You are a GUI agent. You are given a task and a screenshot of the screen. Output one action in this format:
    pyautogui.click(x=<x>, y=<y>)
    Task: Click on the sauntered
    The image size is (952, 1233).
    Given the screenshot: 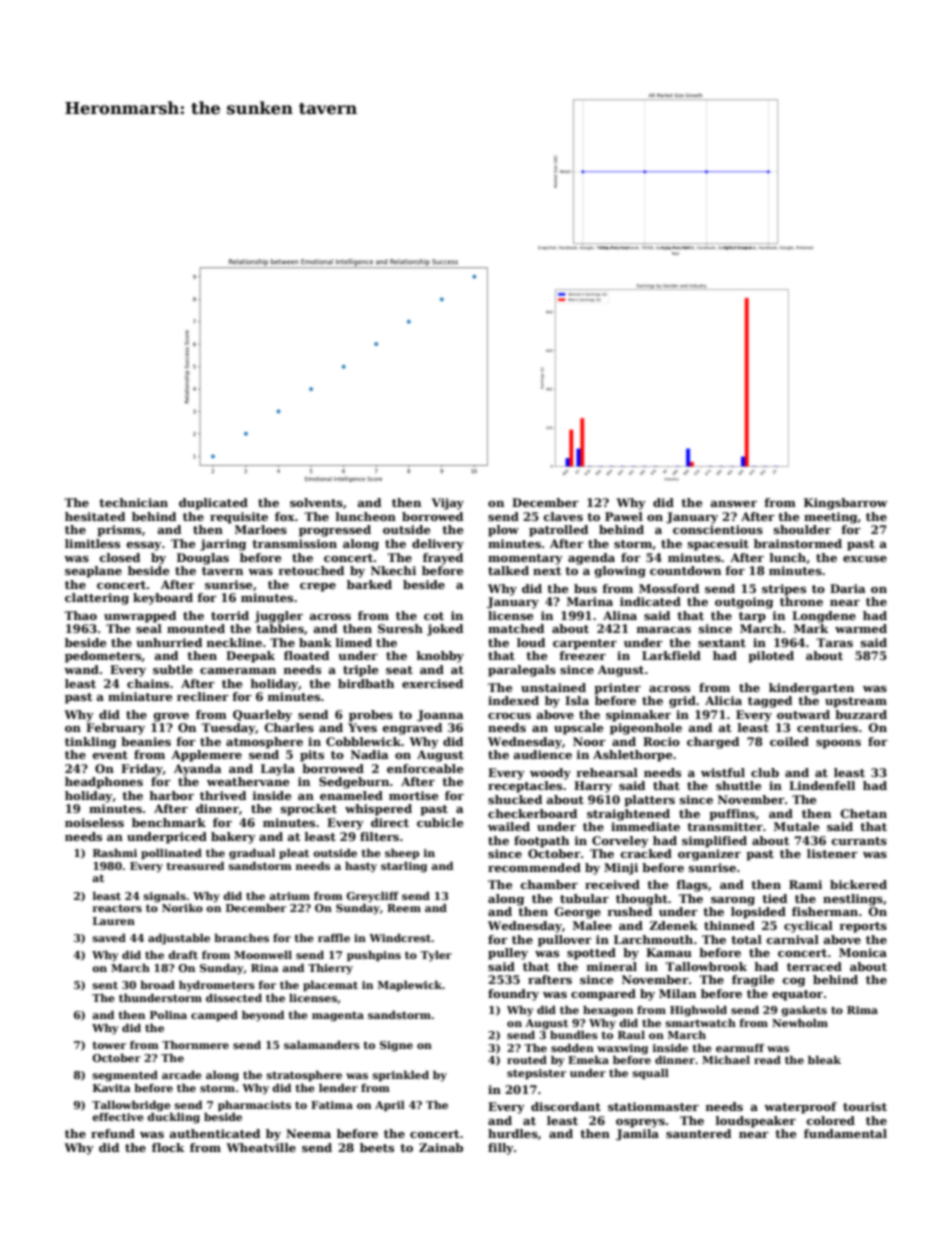 What is the action you would take?
    pyautogui.click(x=698, y=1133)
